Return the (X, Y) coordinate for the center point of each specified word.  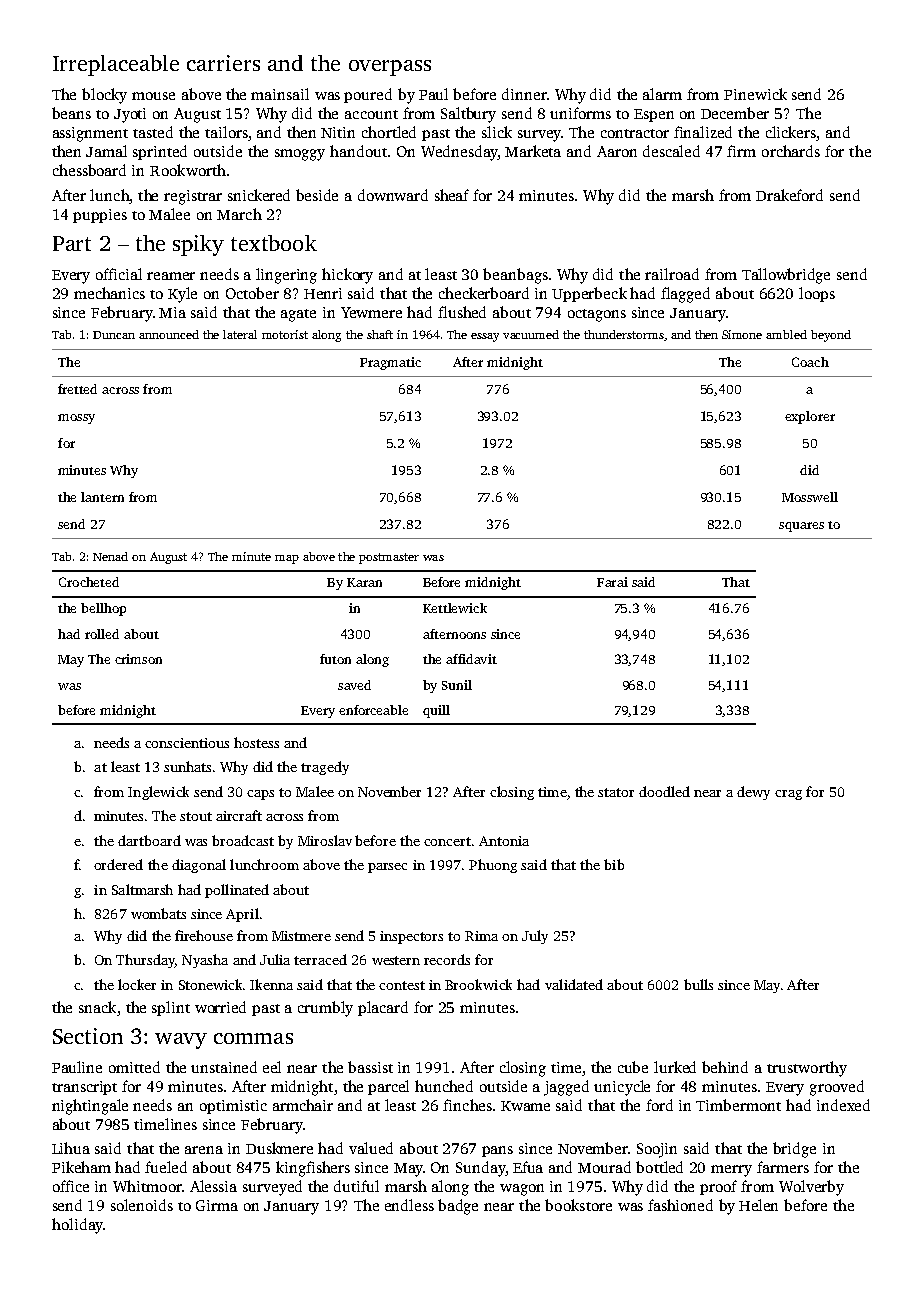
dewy (753, 793)
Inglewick (158, 793)
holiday (77, 1226)
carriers (223, 63)
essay (485, 337)
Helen (758, 1205)
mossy (76, 419)
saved (354, 685)
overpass (390, 68)
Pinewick (755, 94)
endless (409, 1205)
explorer (810, 417)
